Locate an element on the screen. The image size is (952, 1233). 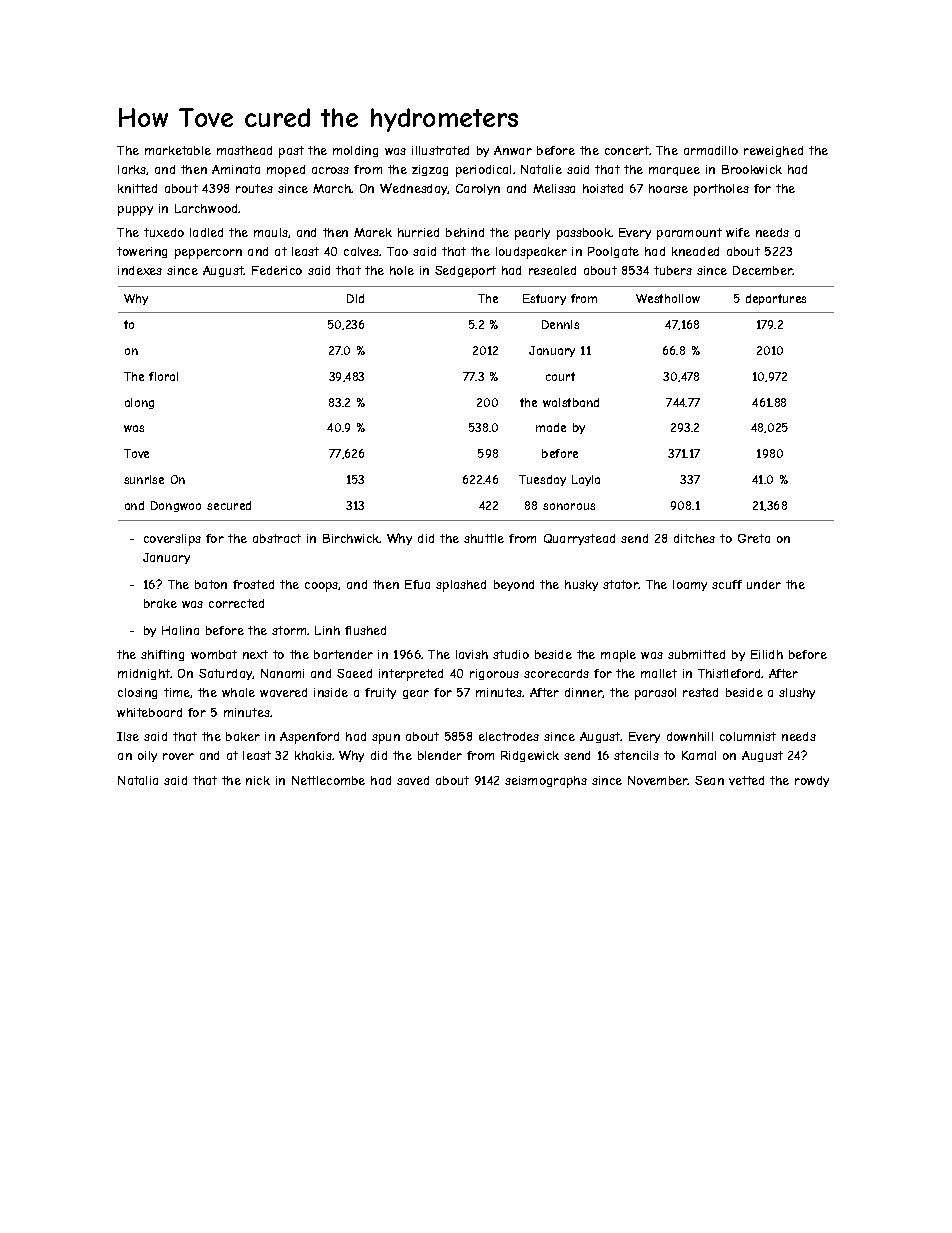
masthead is located at coordinates (244, 150).
